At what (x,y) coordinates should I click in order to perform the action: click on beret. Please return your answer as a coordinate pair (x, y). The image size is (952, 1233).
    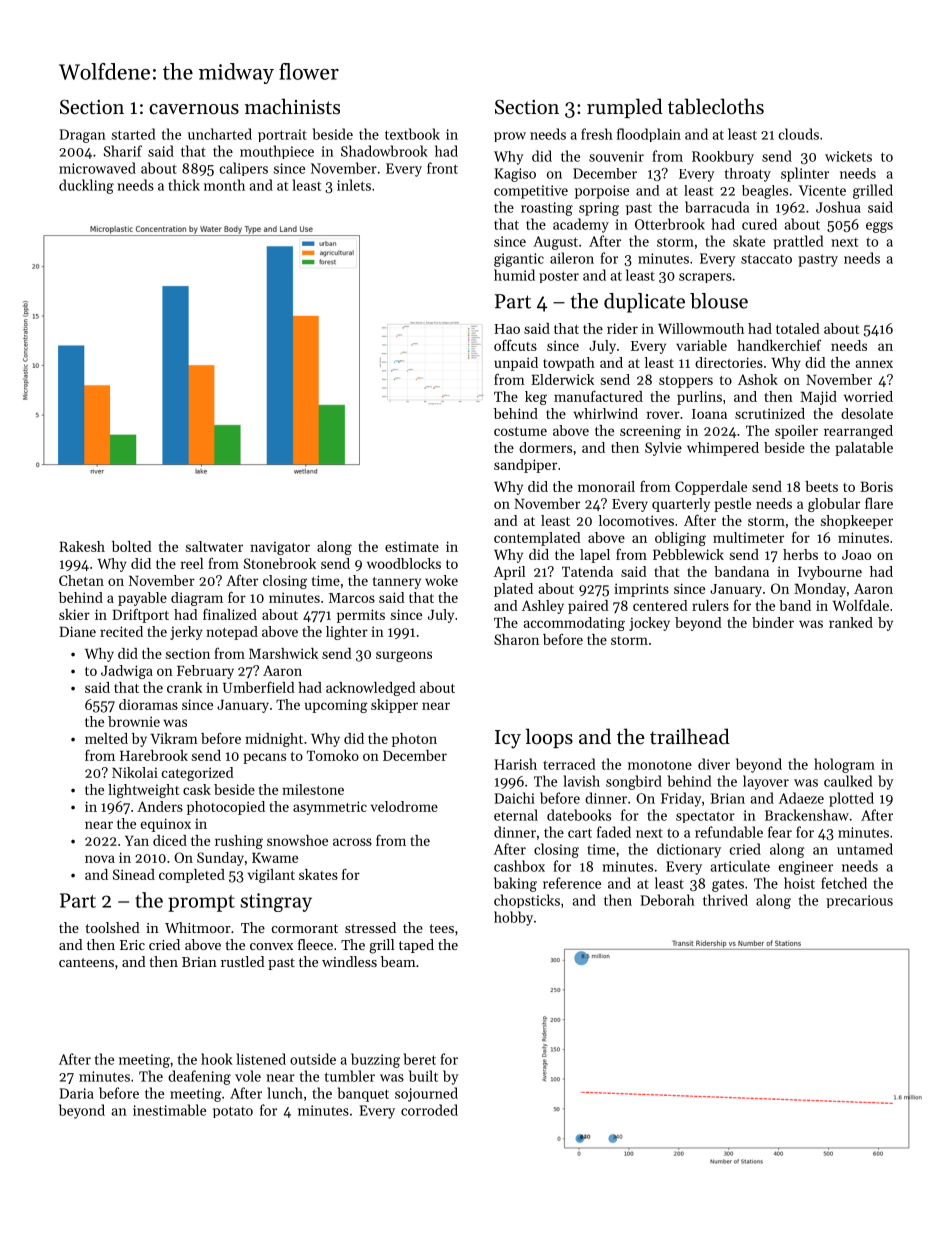
    Looking at the image, I should click on (419, 1059).
